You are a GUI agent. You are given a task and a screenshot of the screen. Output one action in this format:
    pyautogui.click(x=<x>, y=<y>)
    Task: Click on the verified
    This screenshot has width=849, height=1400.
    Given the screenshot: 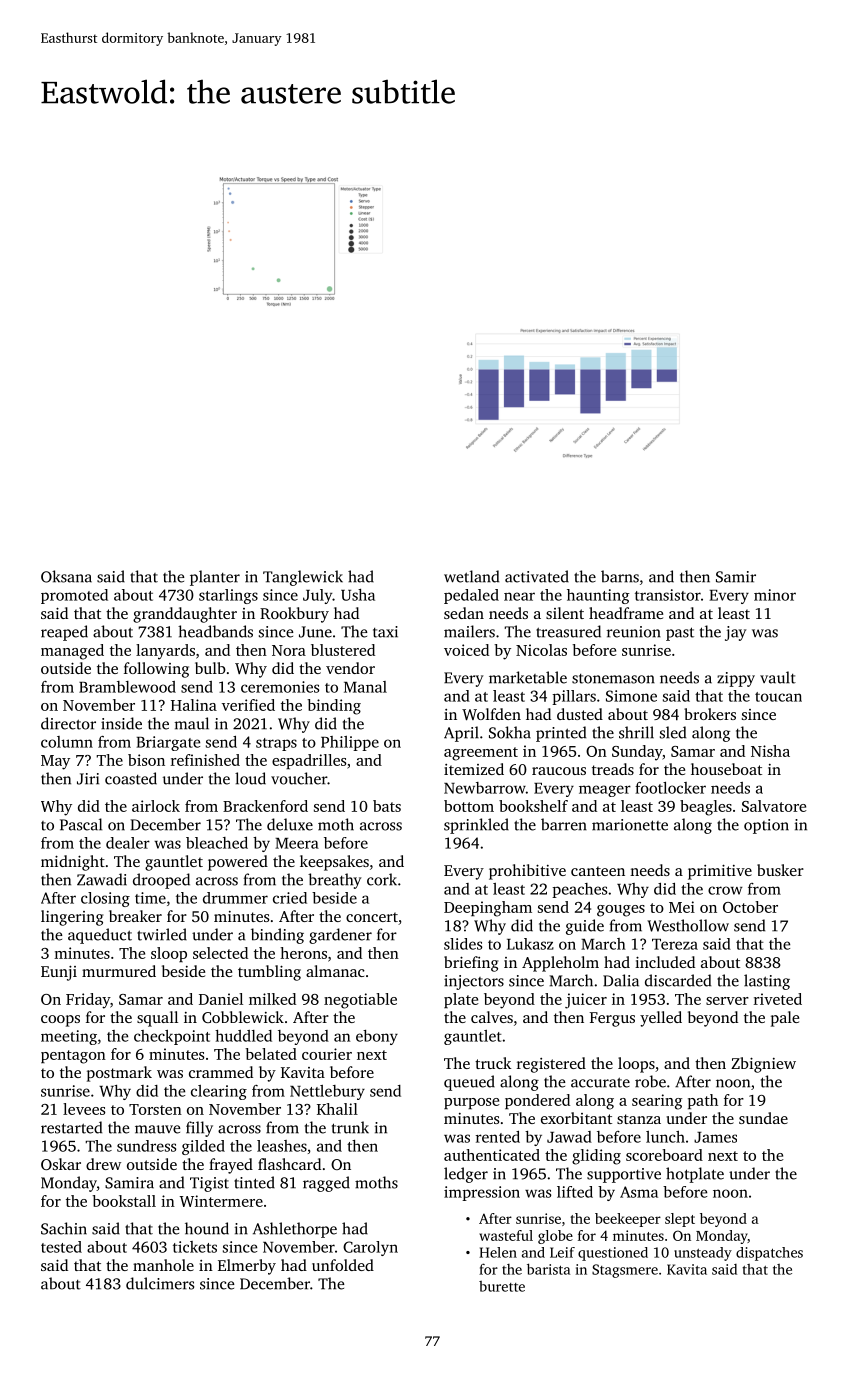 What is the action you would take?
    pyautogui.click(x=248, y=705)
